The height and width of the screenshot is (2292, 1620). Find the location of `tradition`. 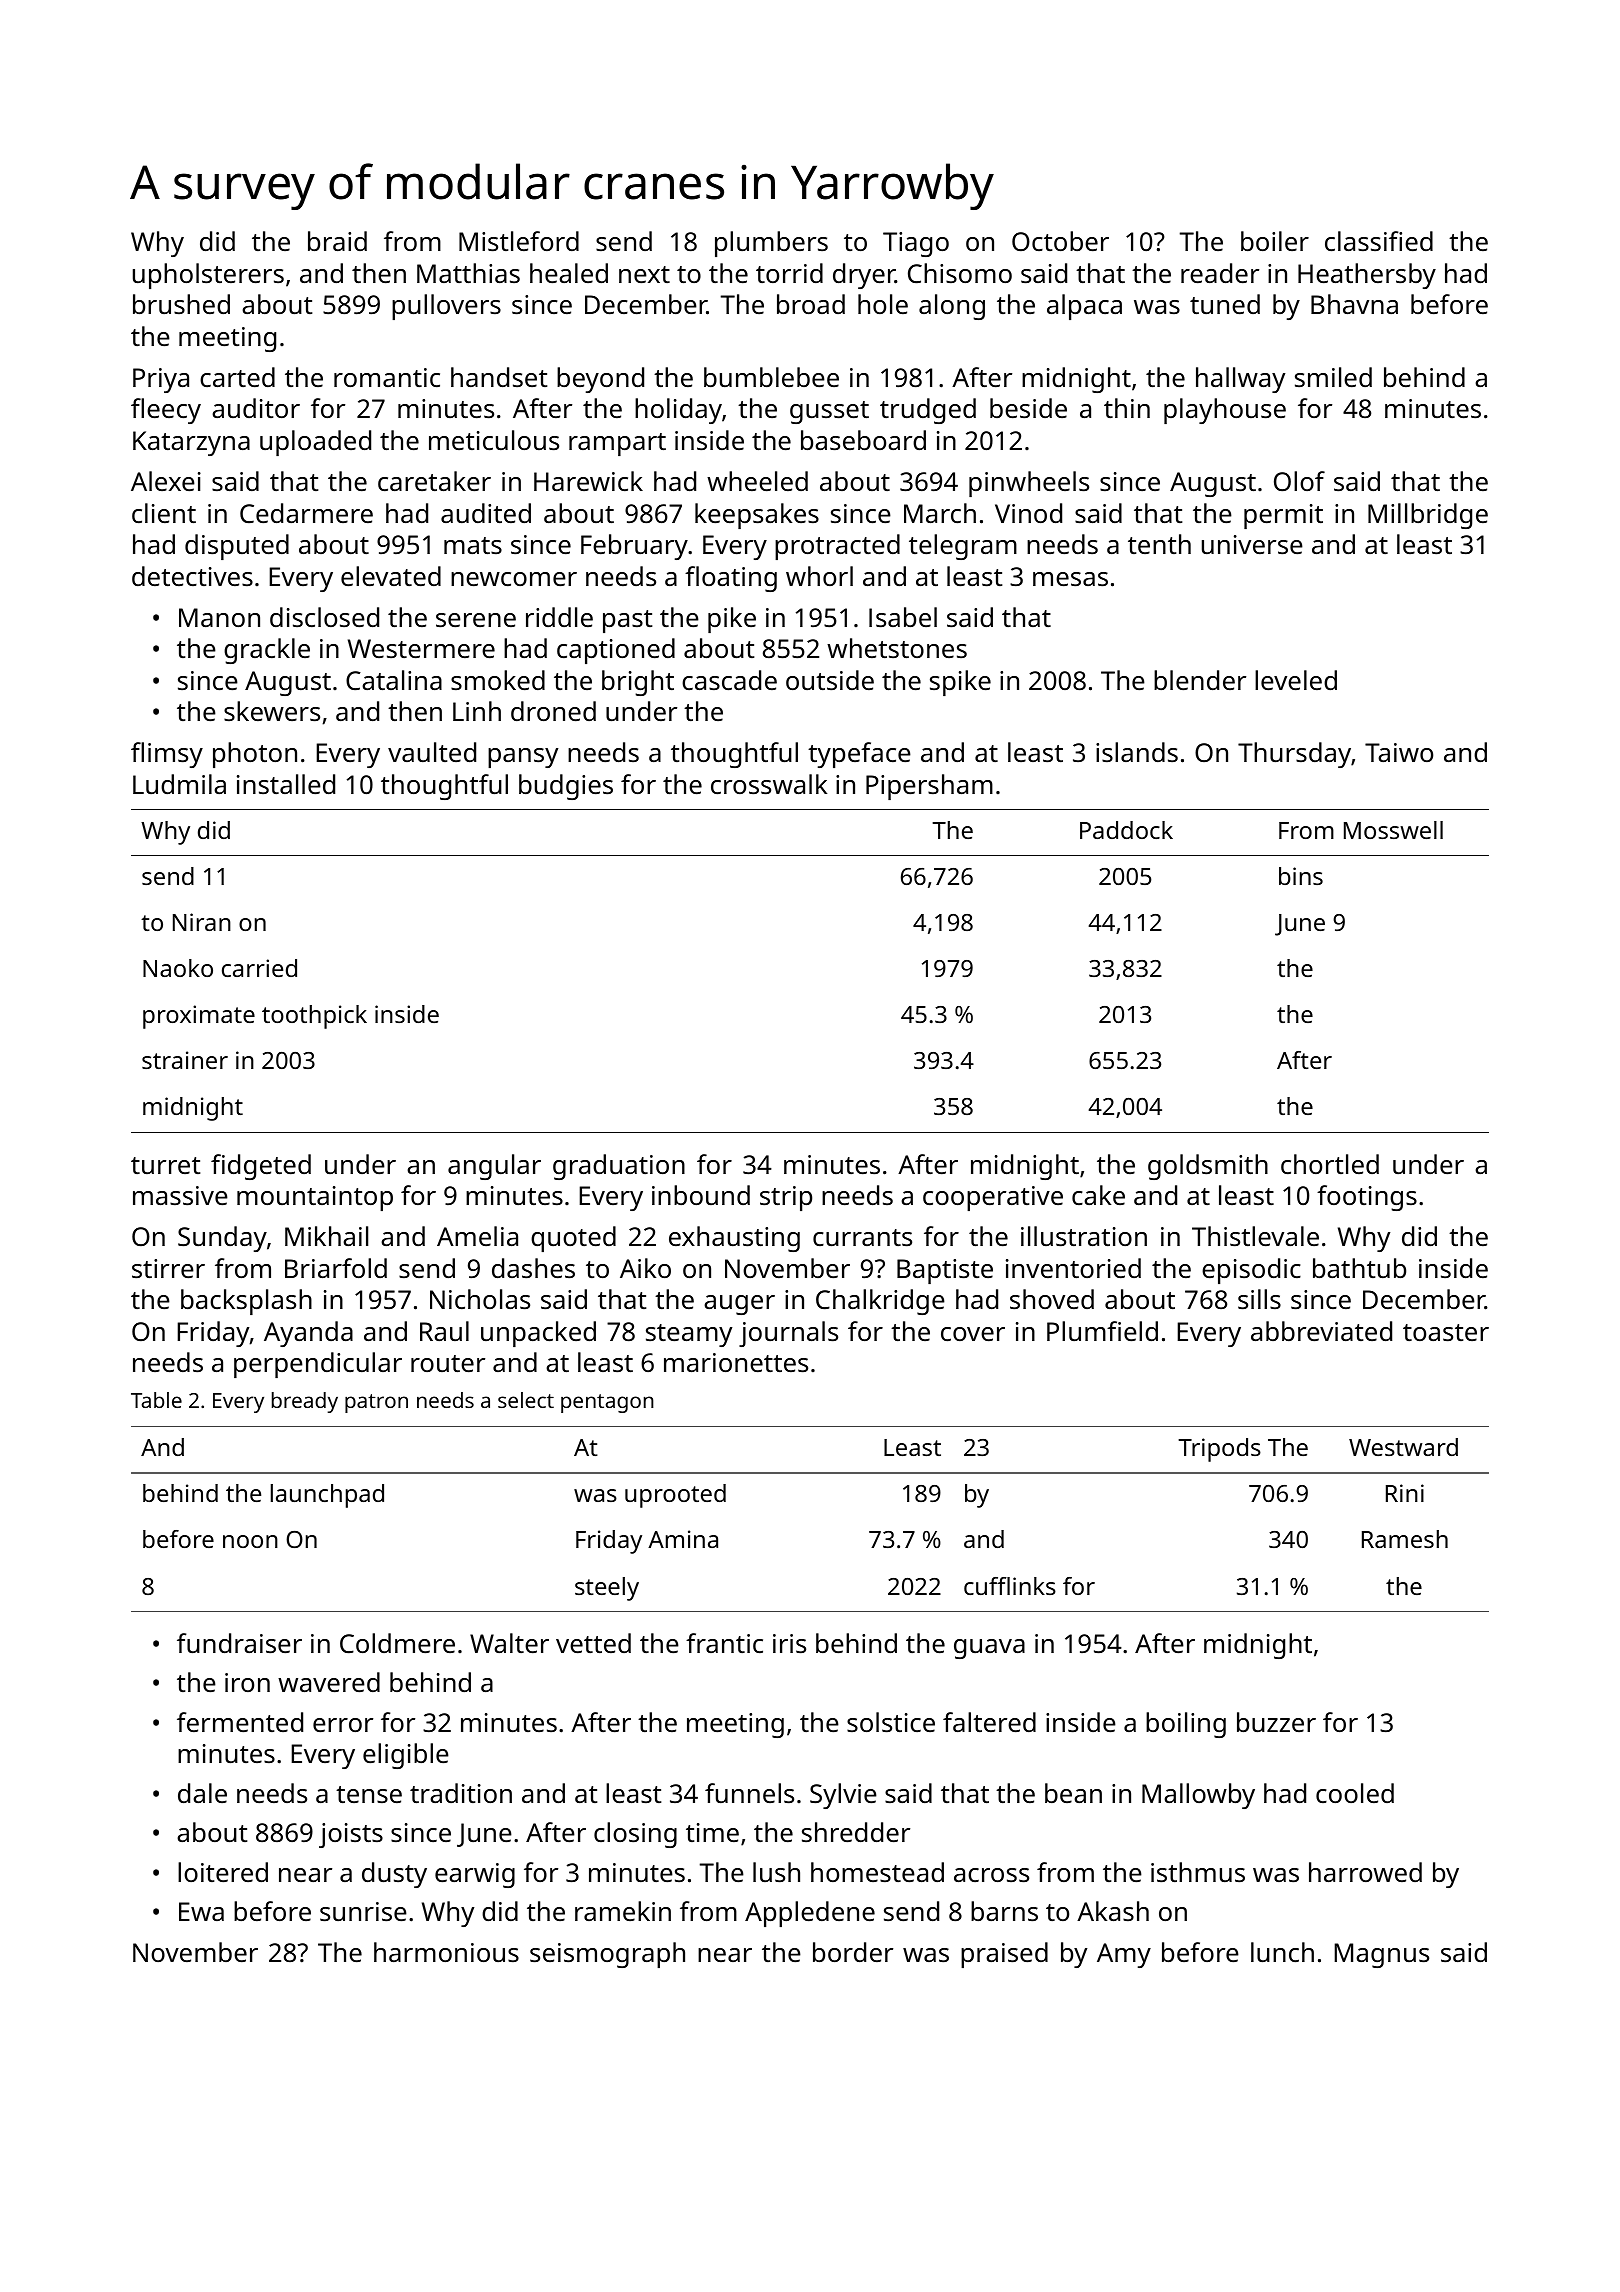

tradition is located at coordinates (461, 1793).
